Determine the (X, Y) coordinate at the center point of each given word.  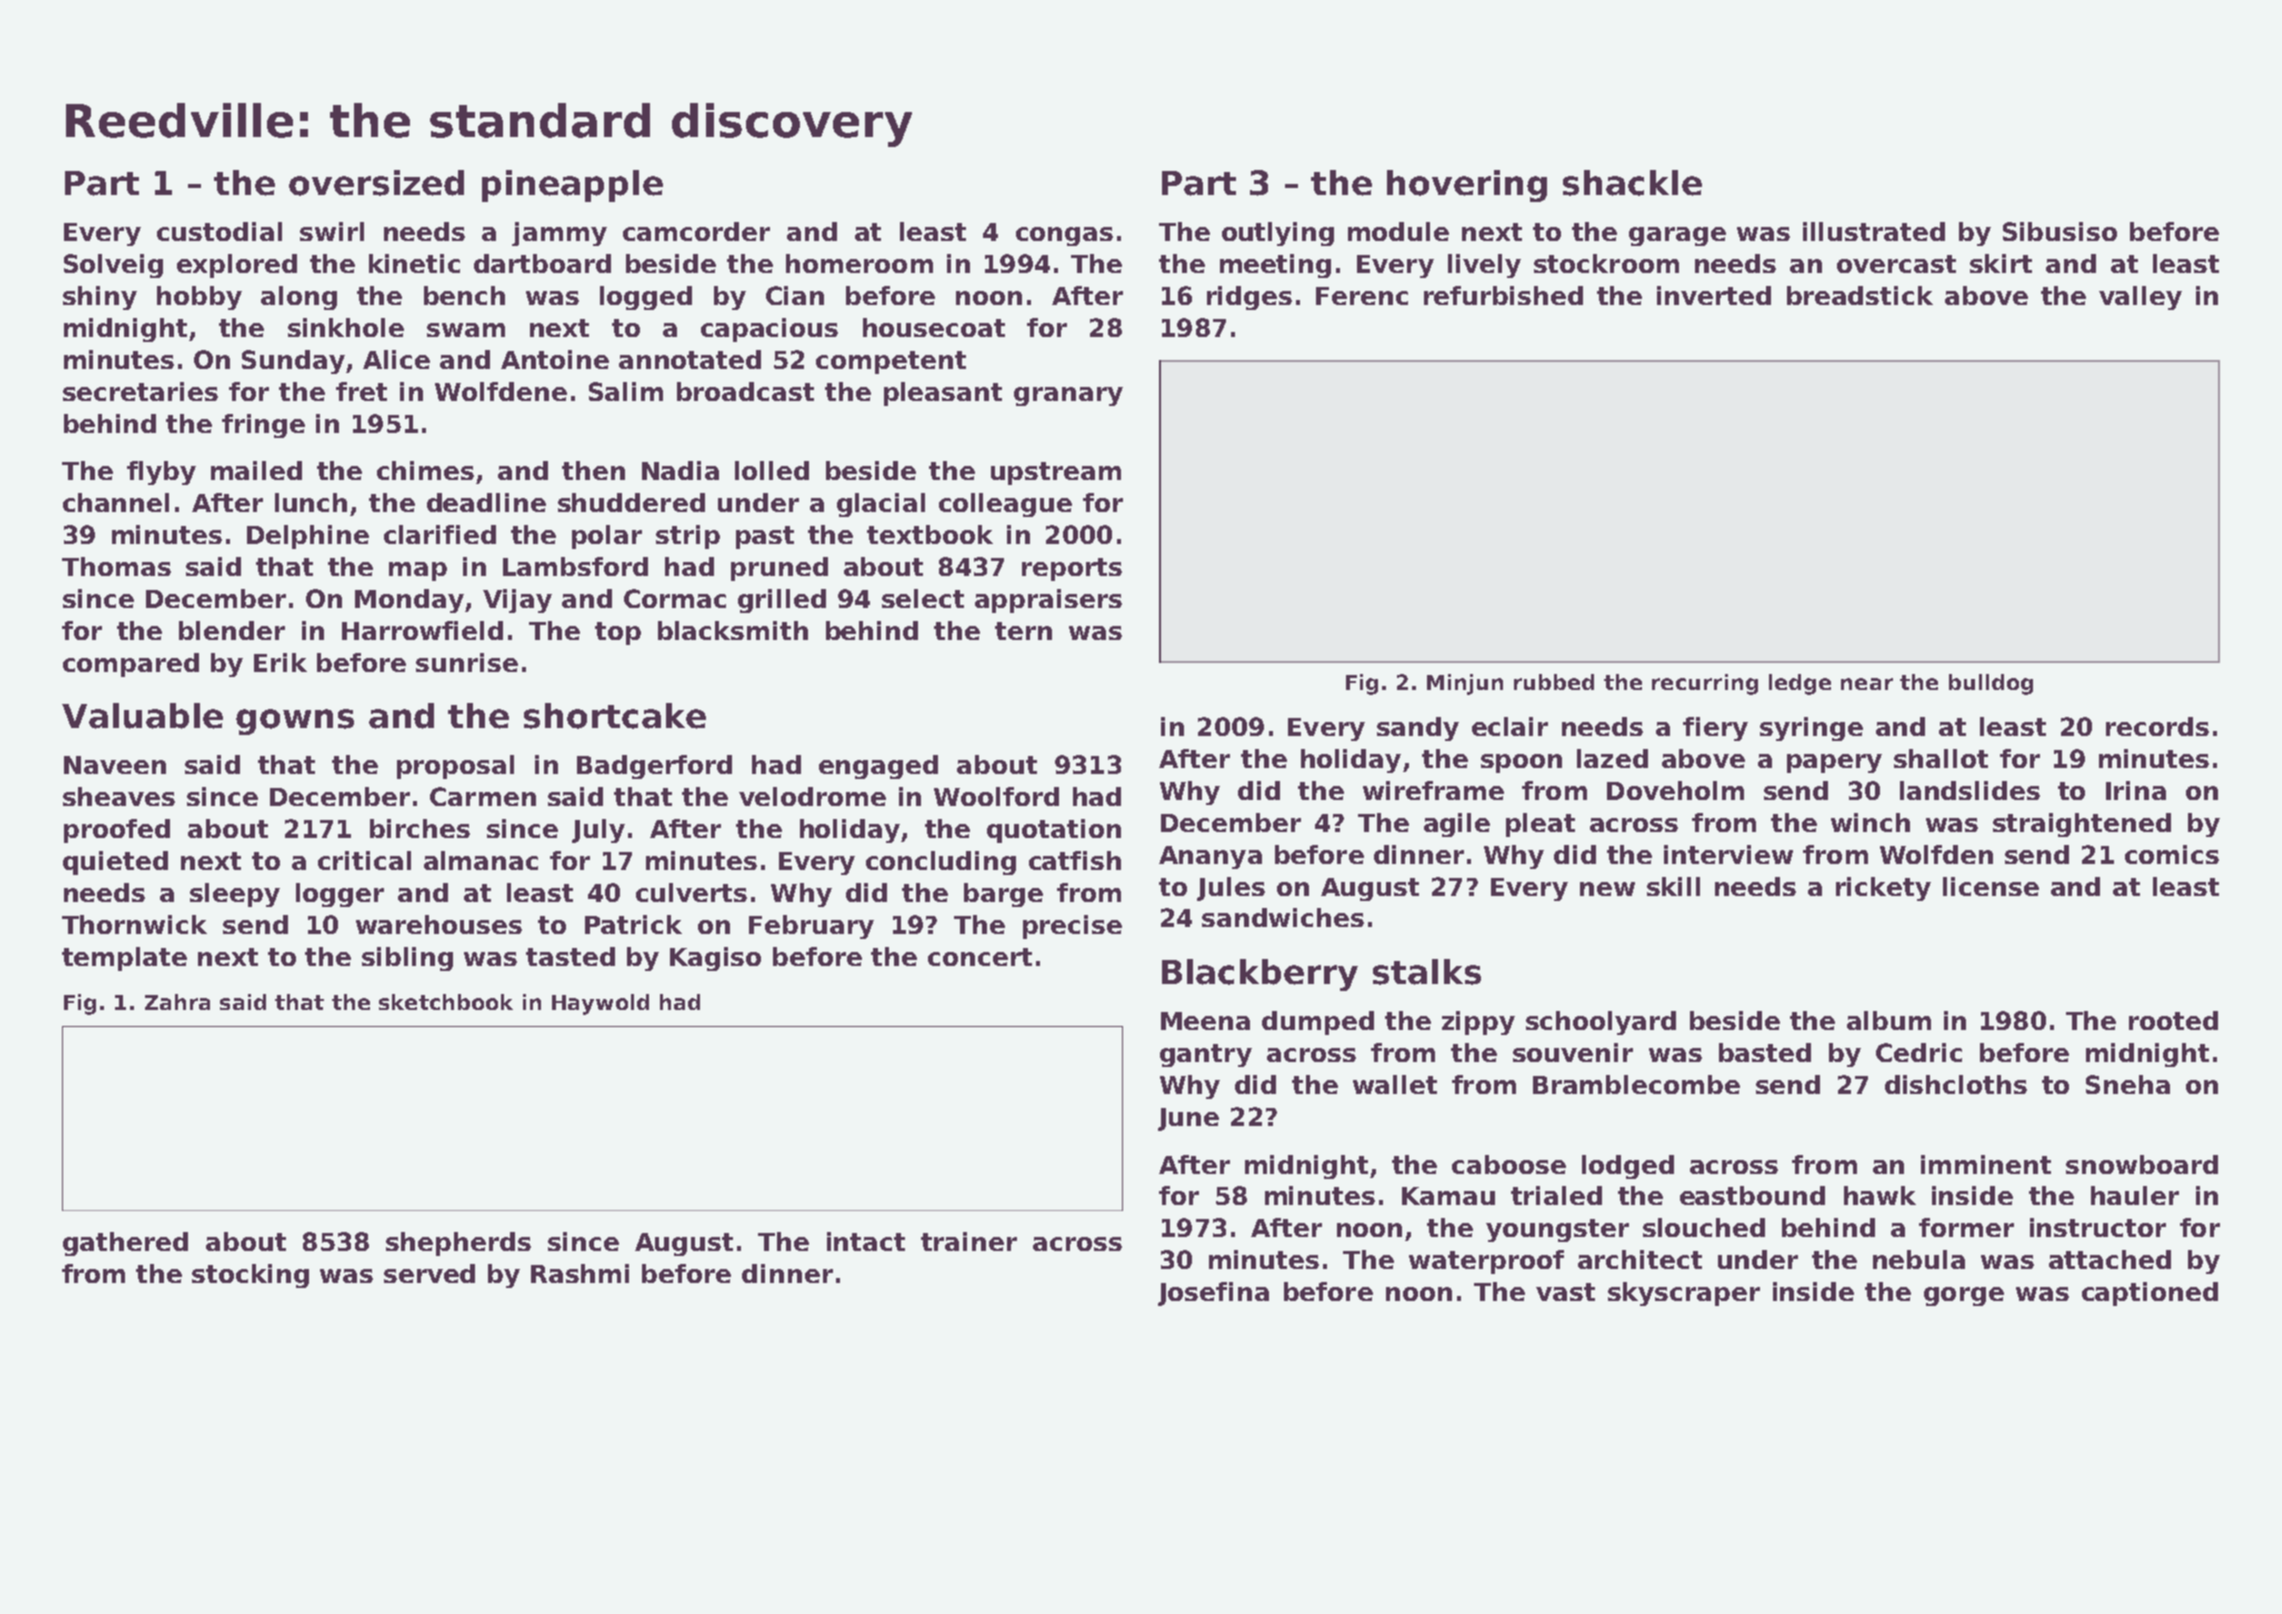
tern (1023, 631)
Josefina (1213, 1294)
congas (1064, 236)
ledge (1800, 684)
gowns (295, 722)
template (124, 959)
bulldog (1991, 684)
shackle (1632, 183)
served (429, 1273)
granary (1068, 396)
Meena (1205, 1021)
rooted (2173, 1020)
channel (116, 502)
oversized (376, 183)
